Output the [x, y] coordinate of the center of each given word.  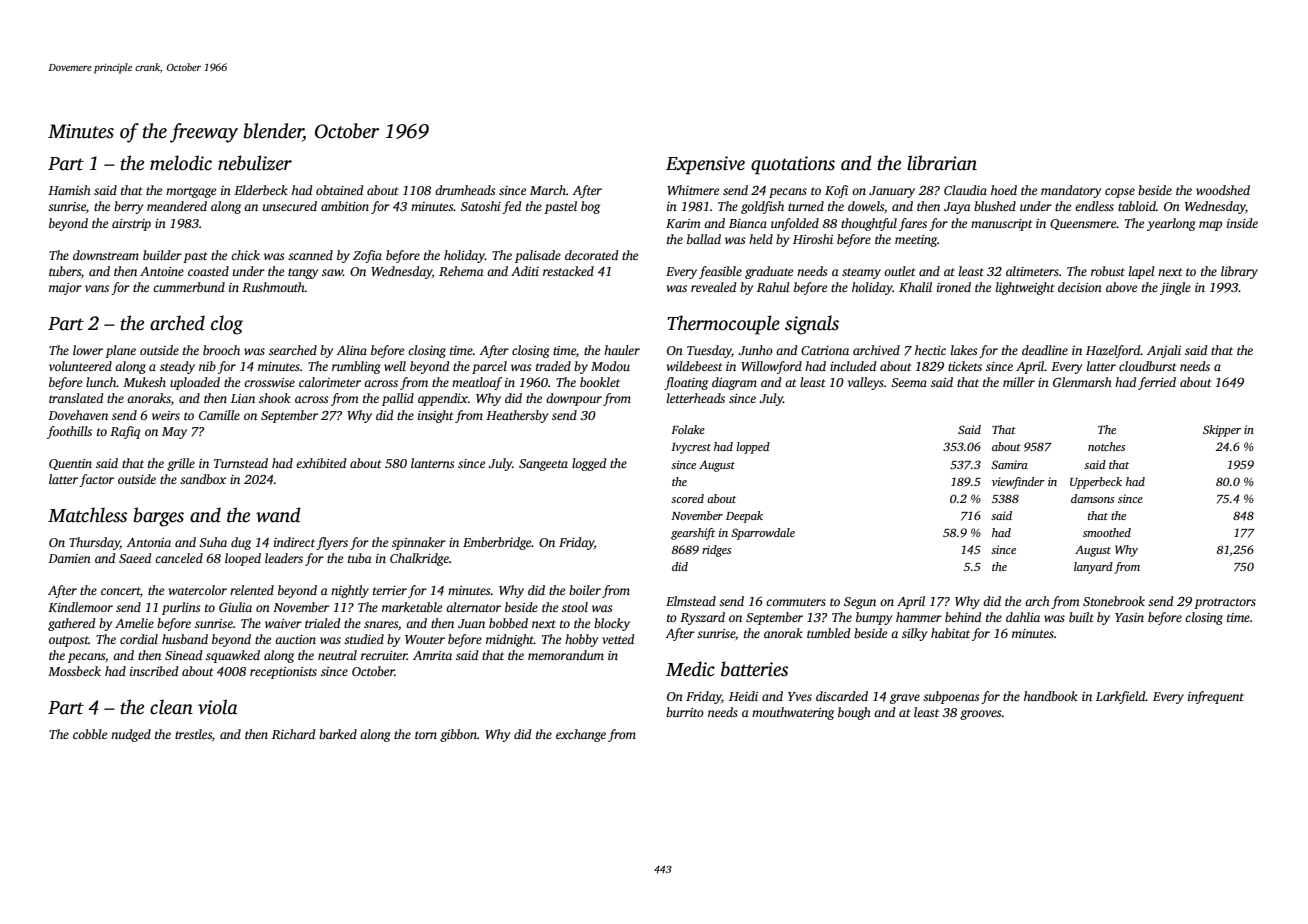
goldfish [762, 207]
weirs [166, 415]
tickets [965, 366]
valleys [866, 383]
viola [218, 707]
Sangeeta [543, 465]
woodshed [1223, 190]
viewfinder [1018, 483]
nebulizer [255, 163]
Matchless [87, 515]
